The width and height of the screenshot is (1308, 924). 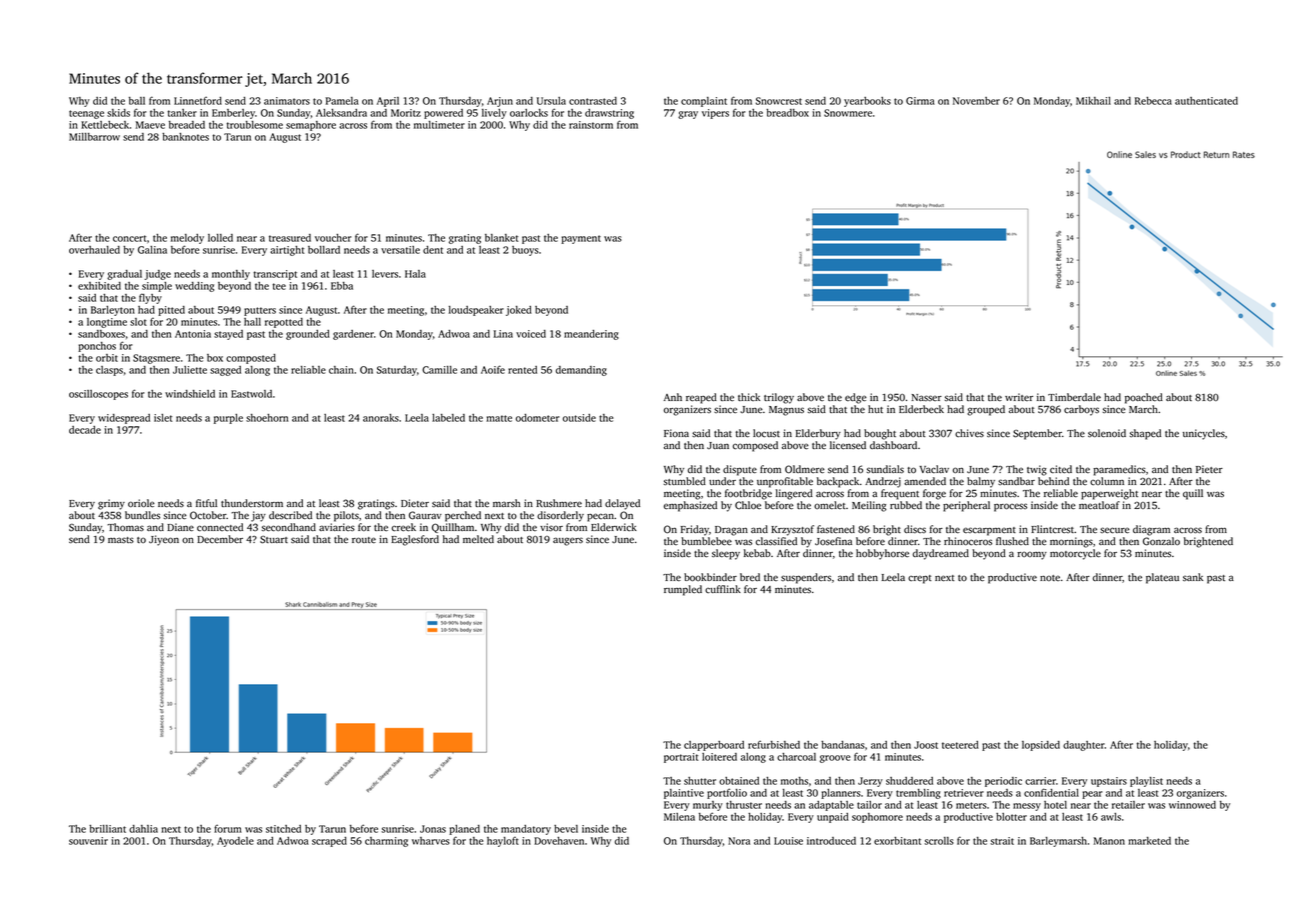 I want to click on payment, so click(x=581, y=239).
